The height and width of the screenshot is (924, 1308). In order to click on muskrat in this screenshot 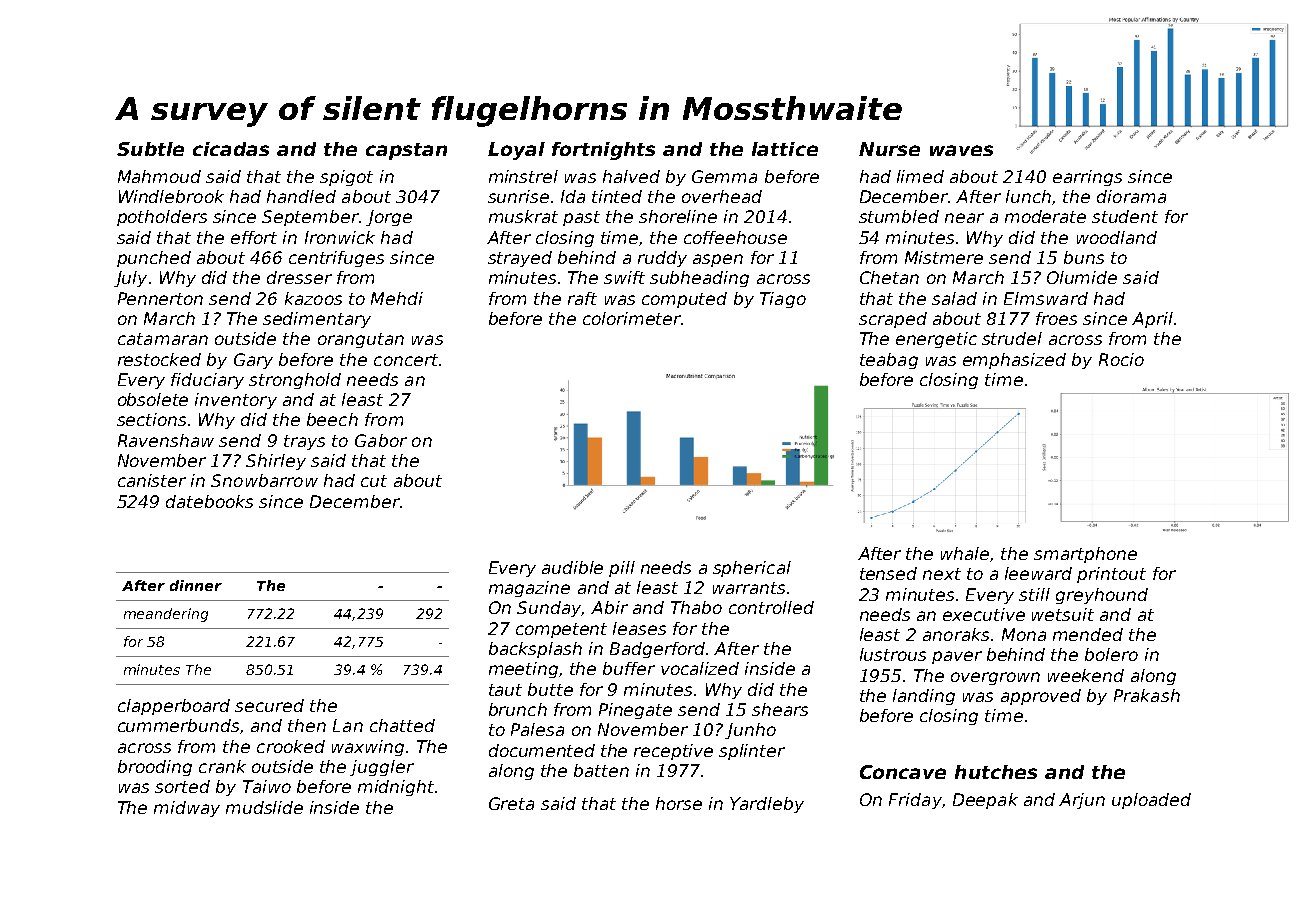, I will do `click(523, 216)`.
